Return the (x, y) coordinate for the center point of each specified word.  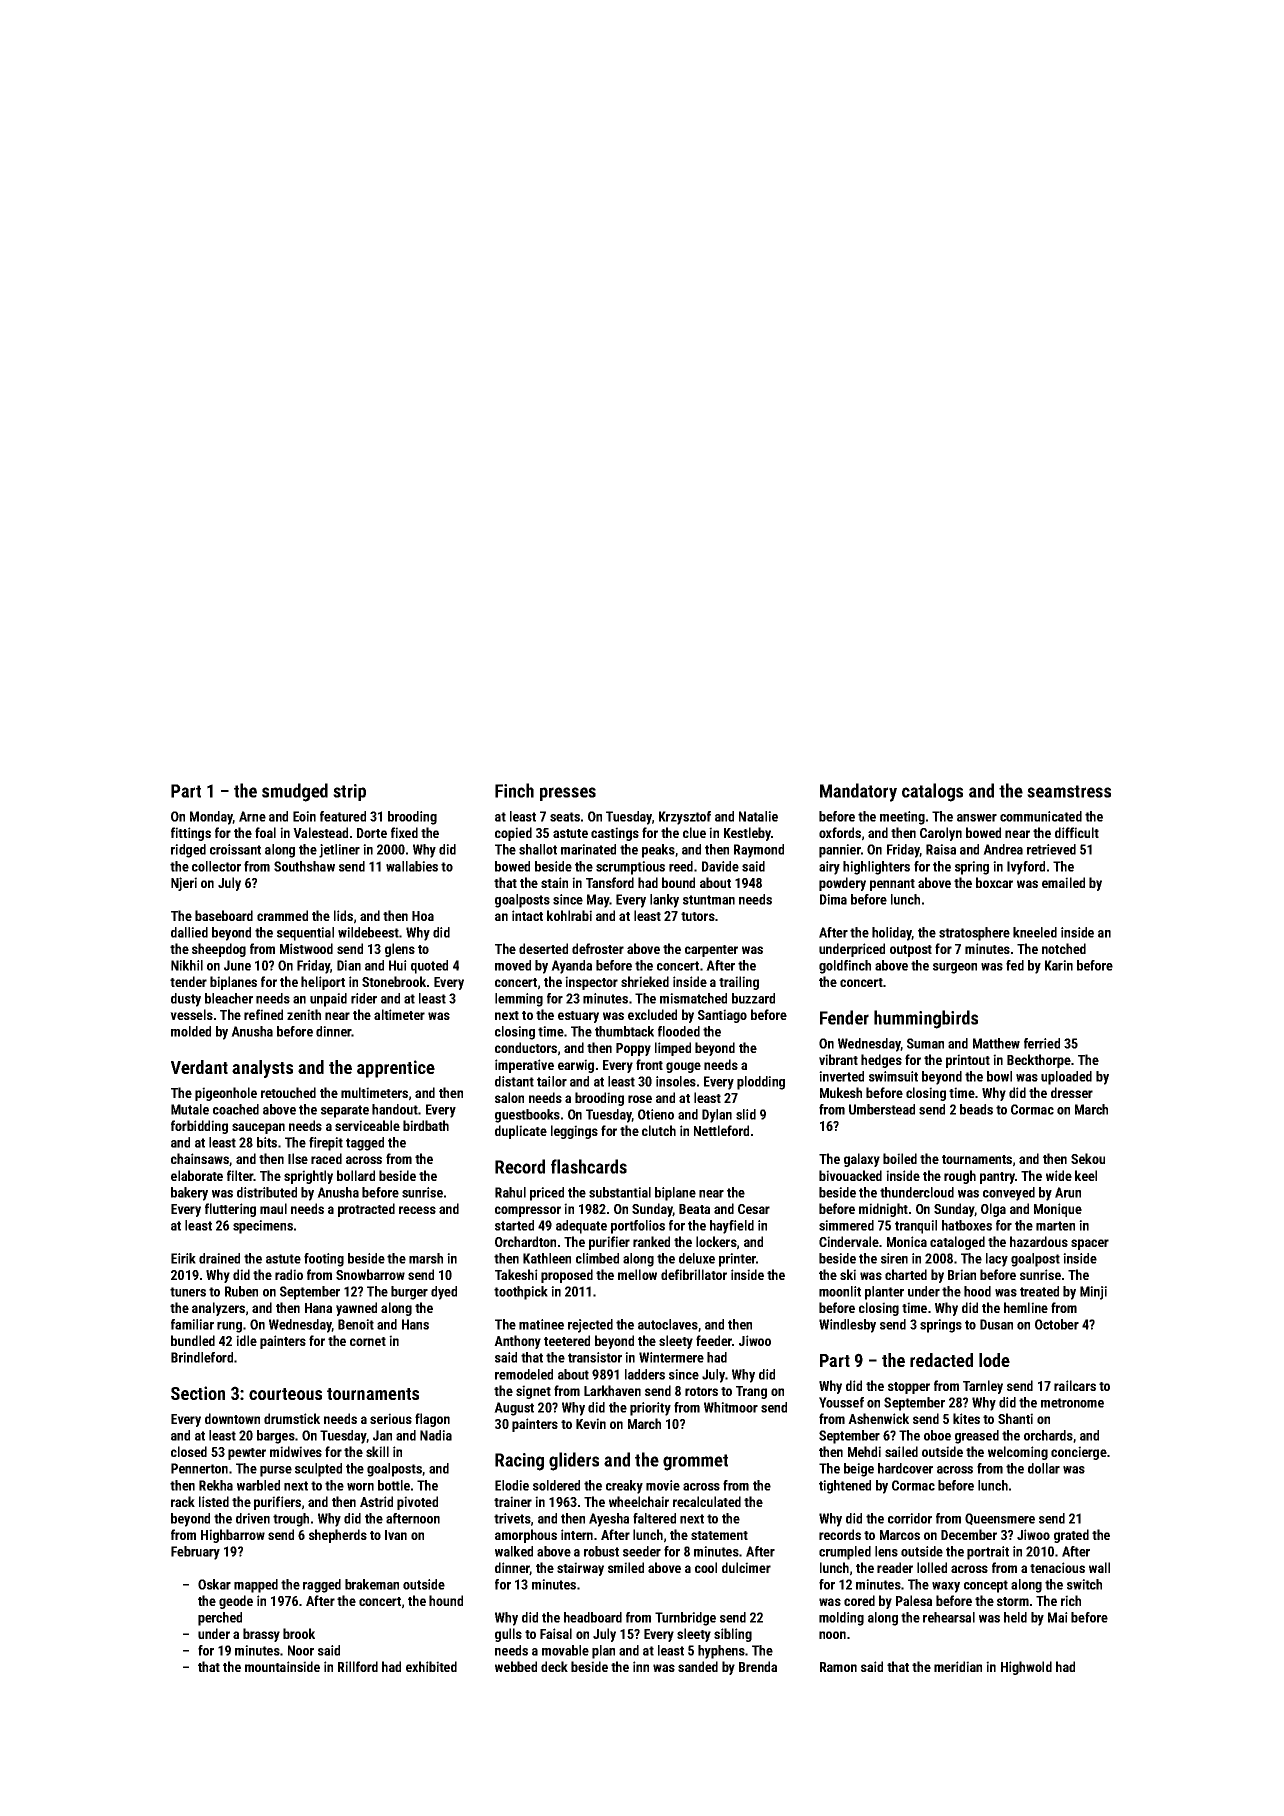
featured (343, 816)
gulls (508, 1635)
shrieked (645, 981)
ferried (1042, 1043)
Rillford (358, 1666)
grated (1071, 1536)
